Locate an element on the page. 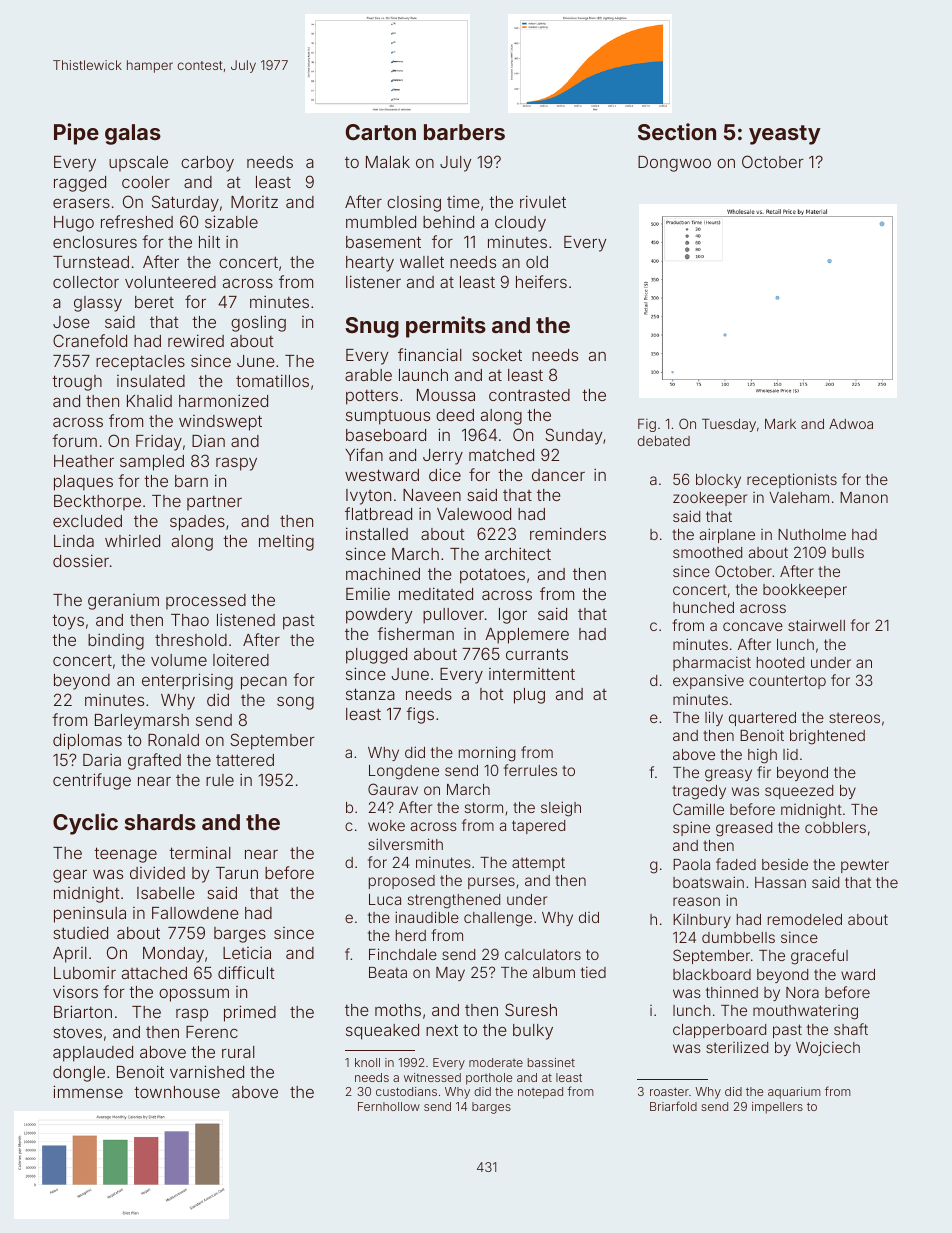 This image has width=952, height=1233. townhouse is located at coordinates (177, 1092).
